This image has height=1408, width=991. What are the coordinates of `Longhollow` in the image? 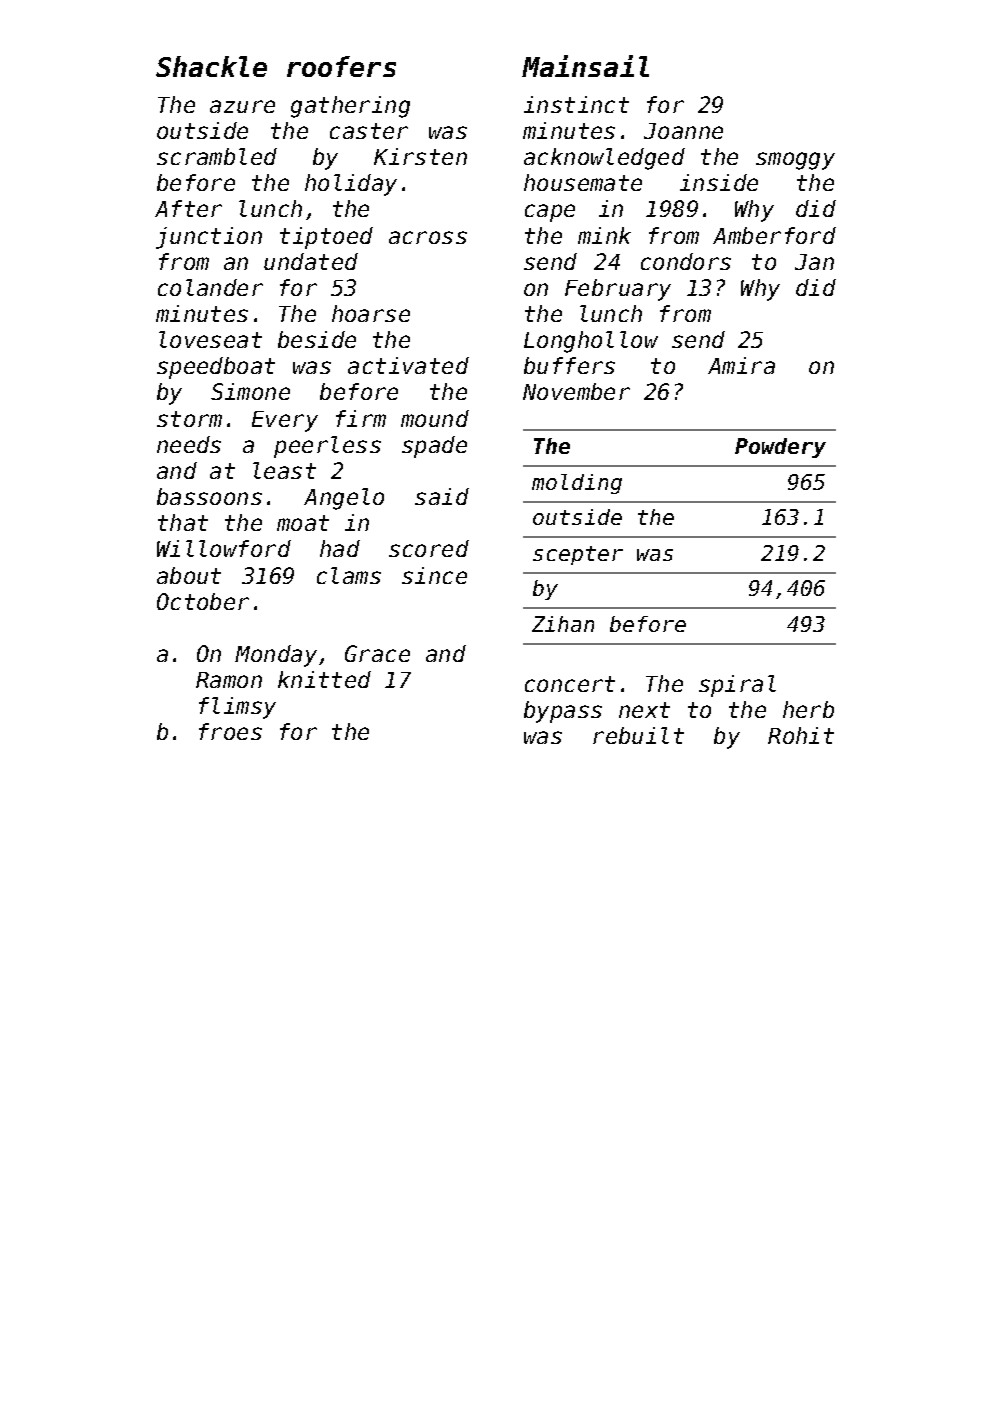 It's located at (591, 342).
